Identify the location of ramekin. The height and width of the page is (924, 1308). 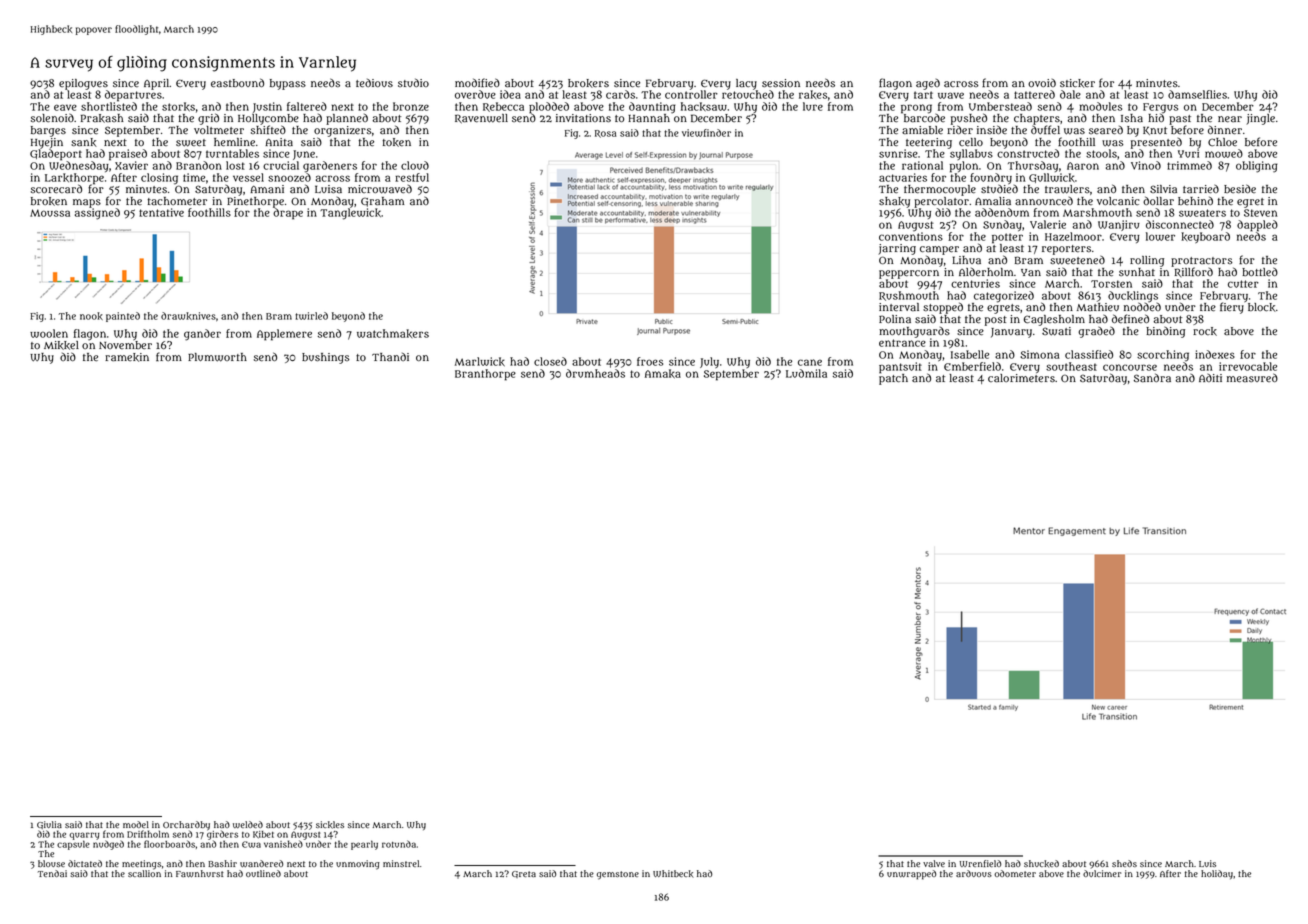
(127, 357).
